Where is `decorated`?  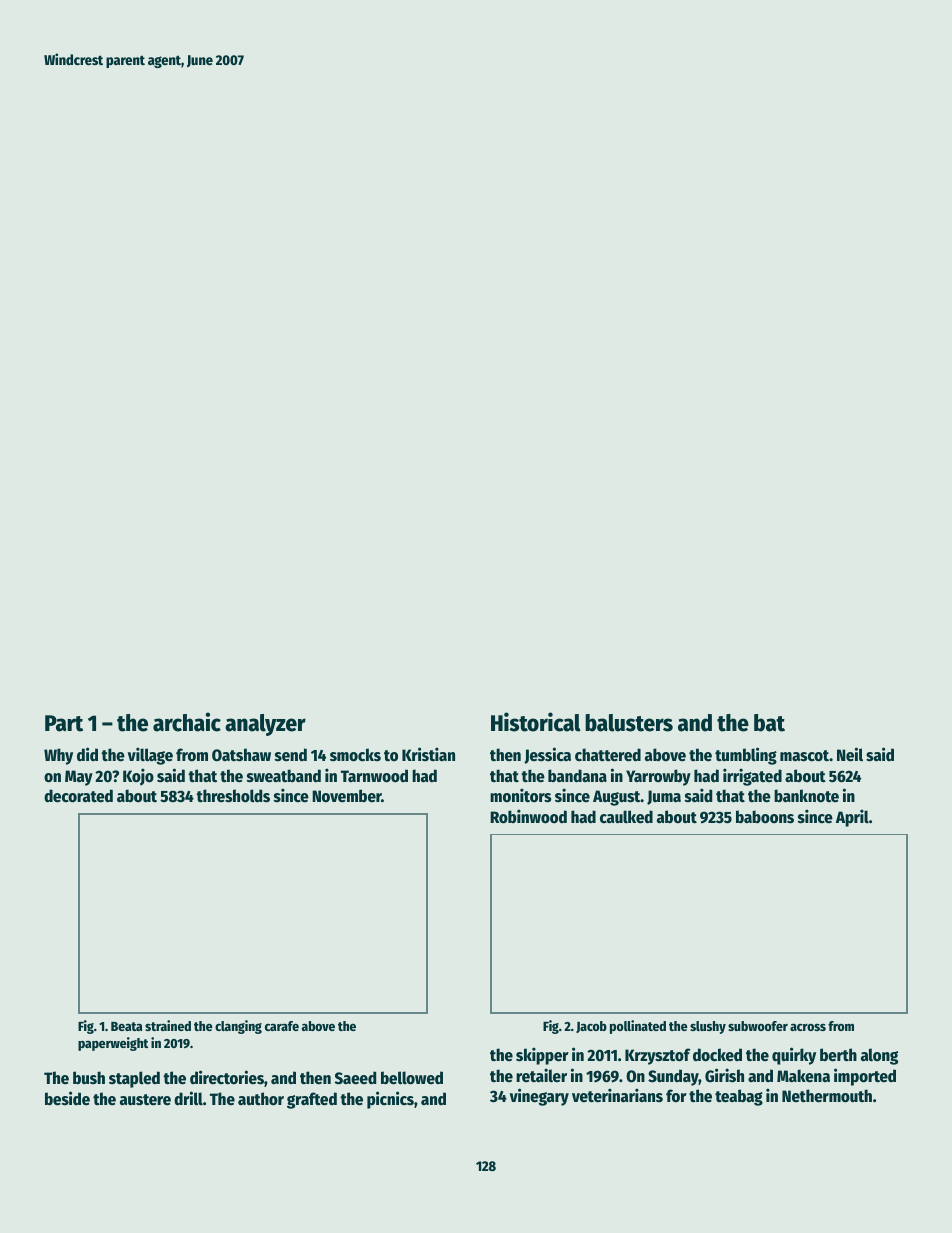 decorated is located at coordinates (78, 796).
